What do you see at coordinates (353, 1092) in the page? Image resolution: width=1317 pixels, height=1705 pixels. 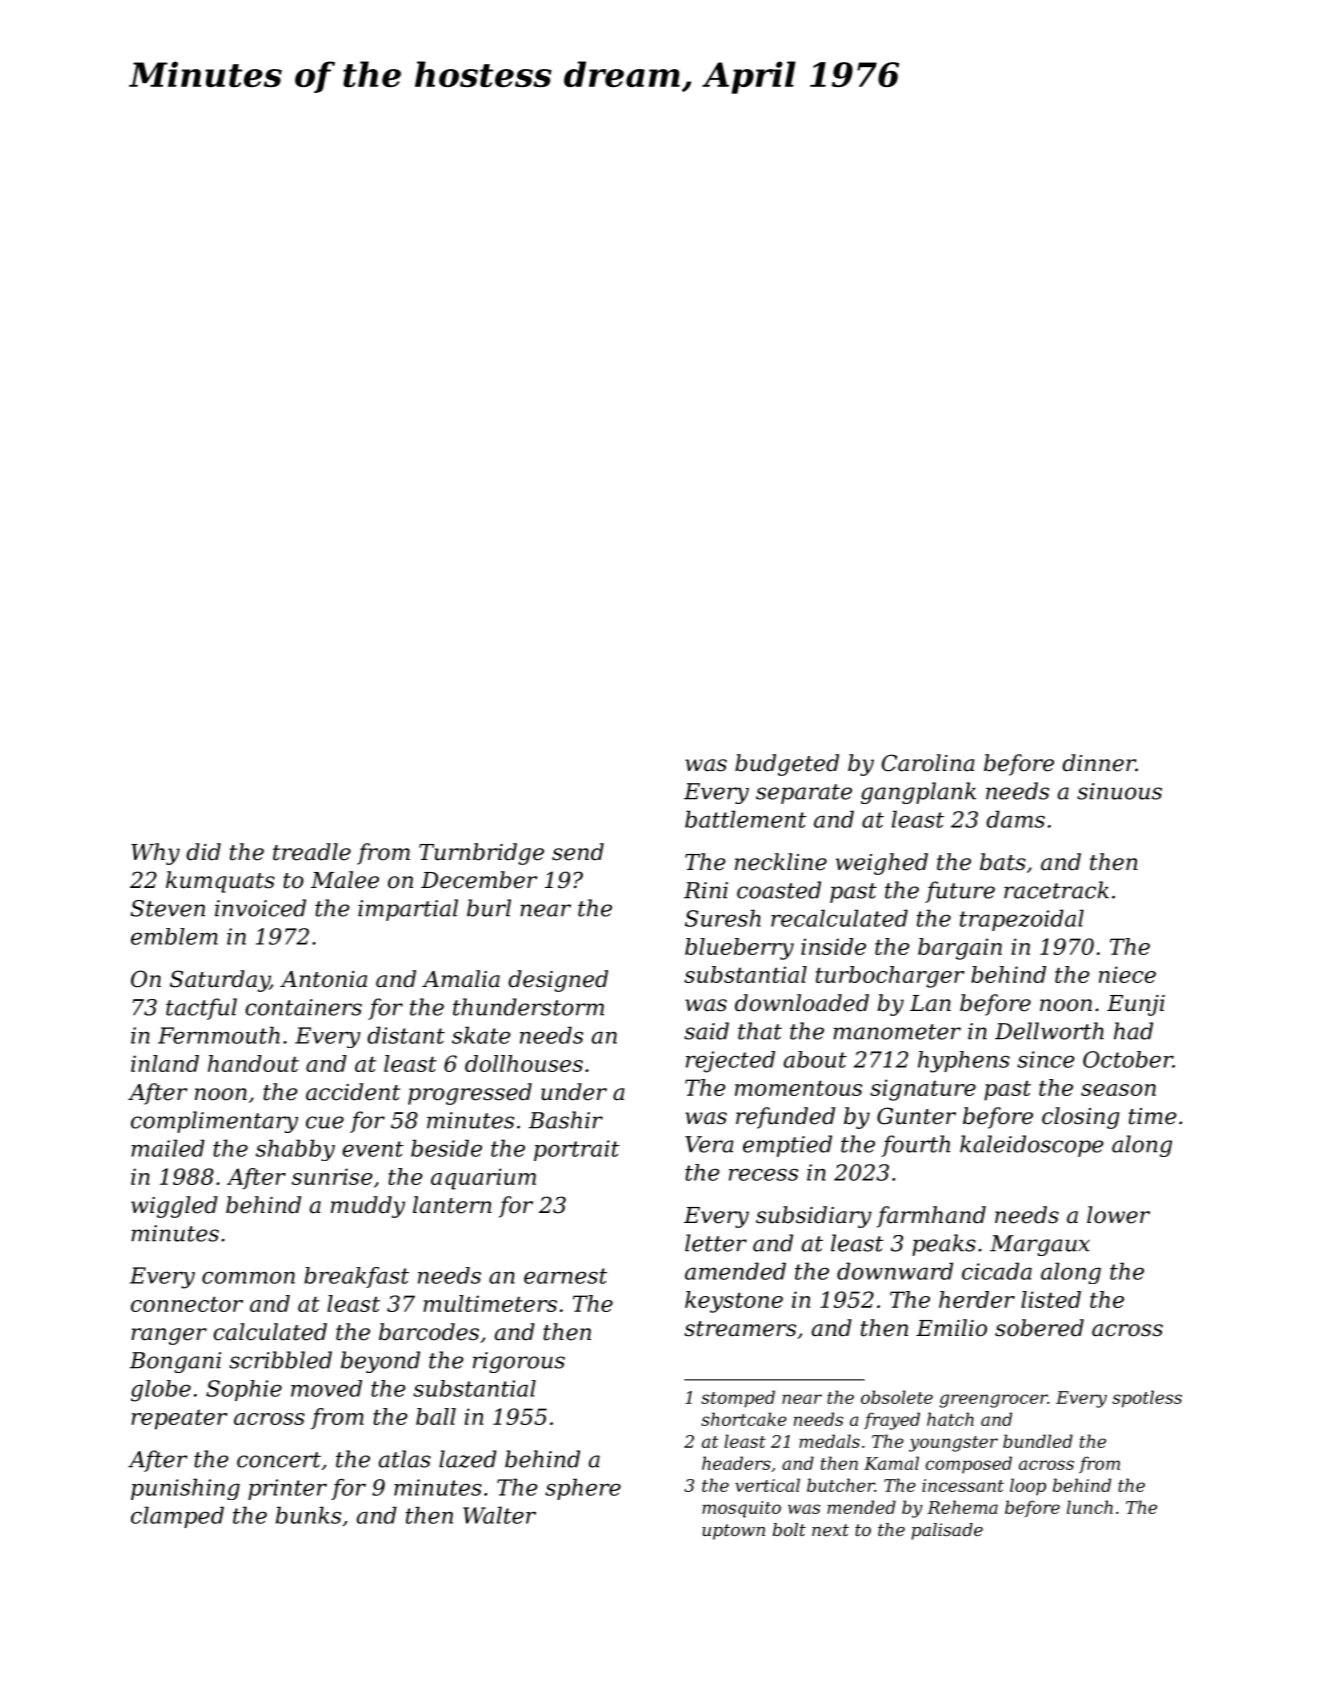 I see `accident` at bounding box center [353, 1092].
